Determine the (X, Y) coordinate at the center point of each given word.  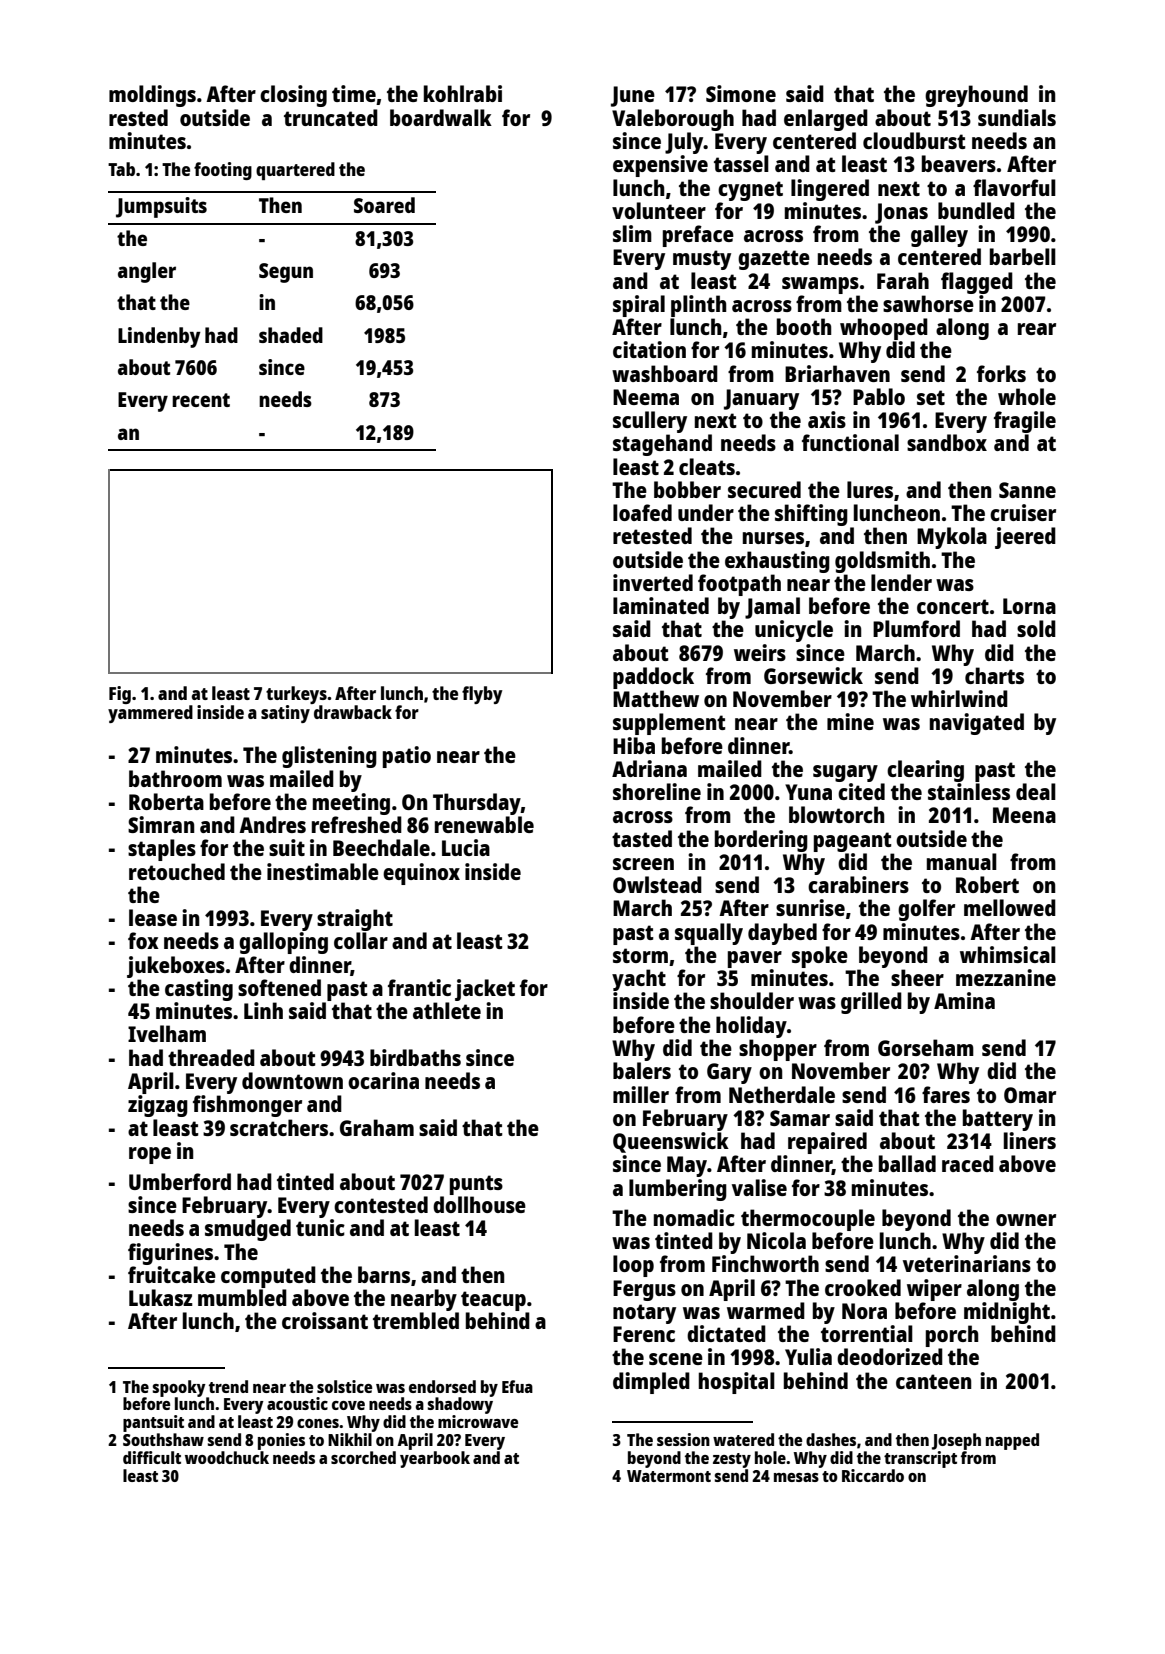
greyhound (976, 96)
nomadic (694, 1217)
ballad (907, 1163)
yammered (150, 714)
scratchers (279, 1127)
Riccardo (873, 1475)
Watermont (669, 1476)
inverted (653, 582)
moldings (152, 96)
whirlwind (959, 698)
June (633, 96)
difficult (152, 1457)
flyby (482, 695)
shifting (811, 515)
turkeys (296, 695)
